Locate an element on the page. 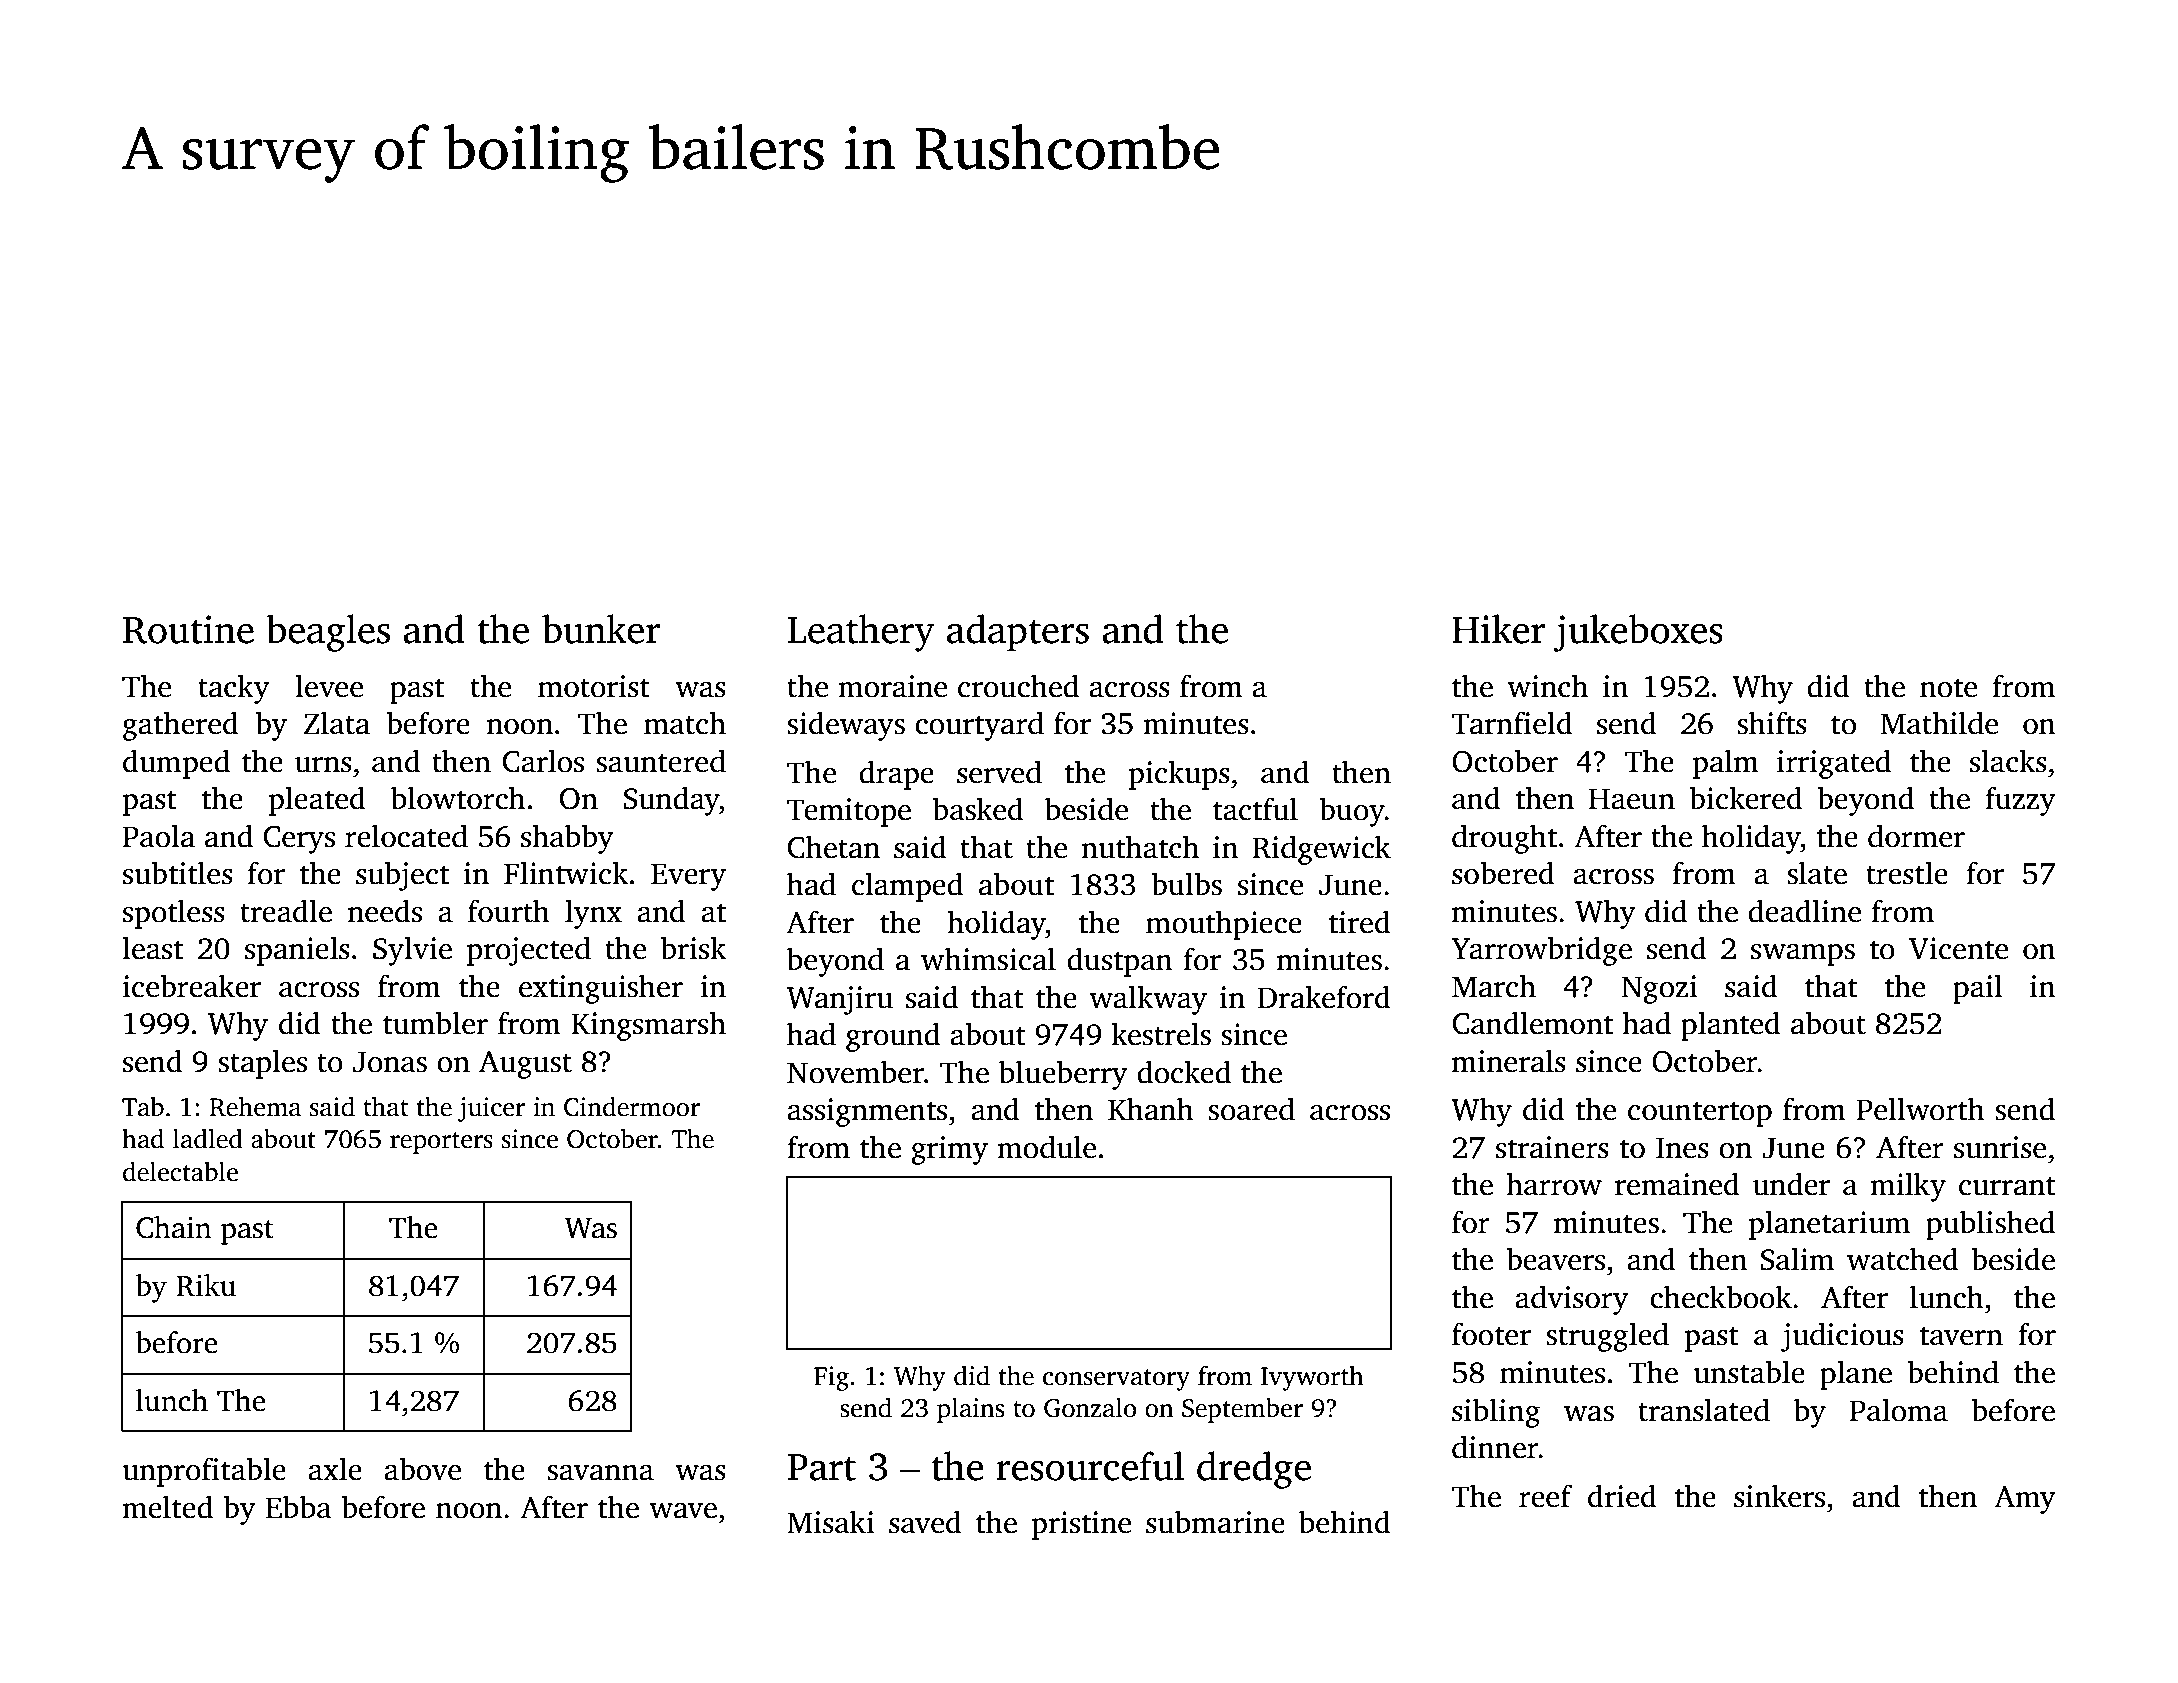 The width and height of the document is (2178, 1683). lynx is located at coordinates (593, 914).
